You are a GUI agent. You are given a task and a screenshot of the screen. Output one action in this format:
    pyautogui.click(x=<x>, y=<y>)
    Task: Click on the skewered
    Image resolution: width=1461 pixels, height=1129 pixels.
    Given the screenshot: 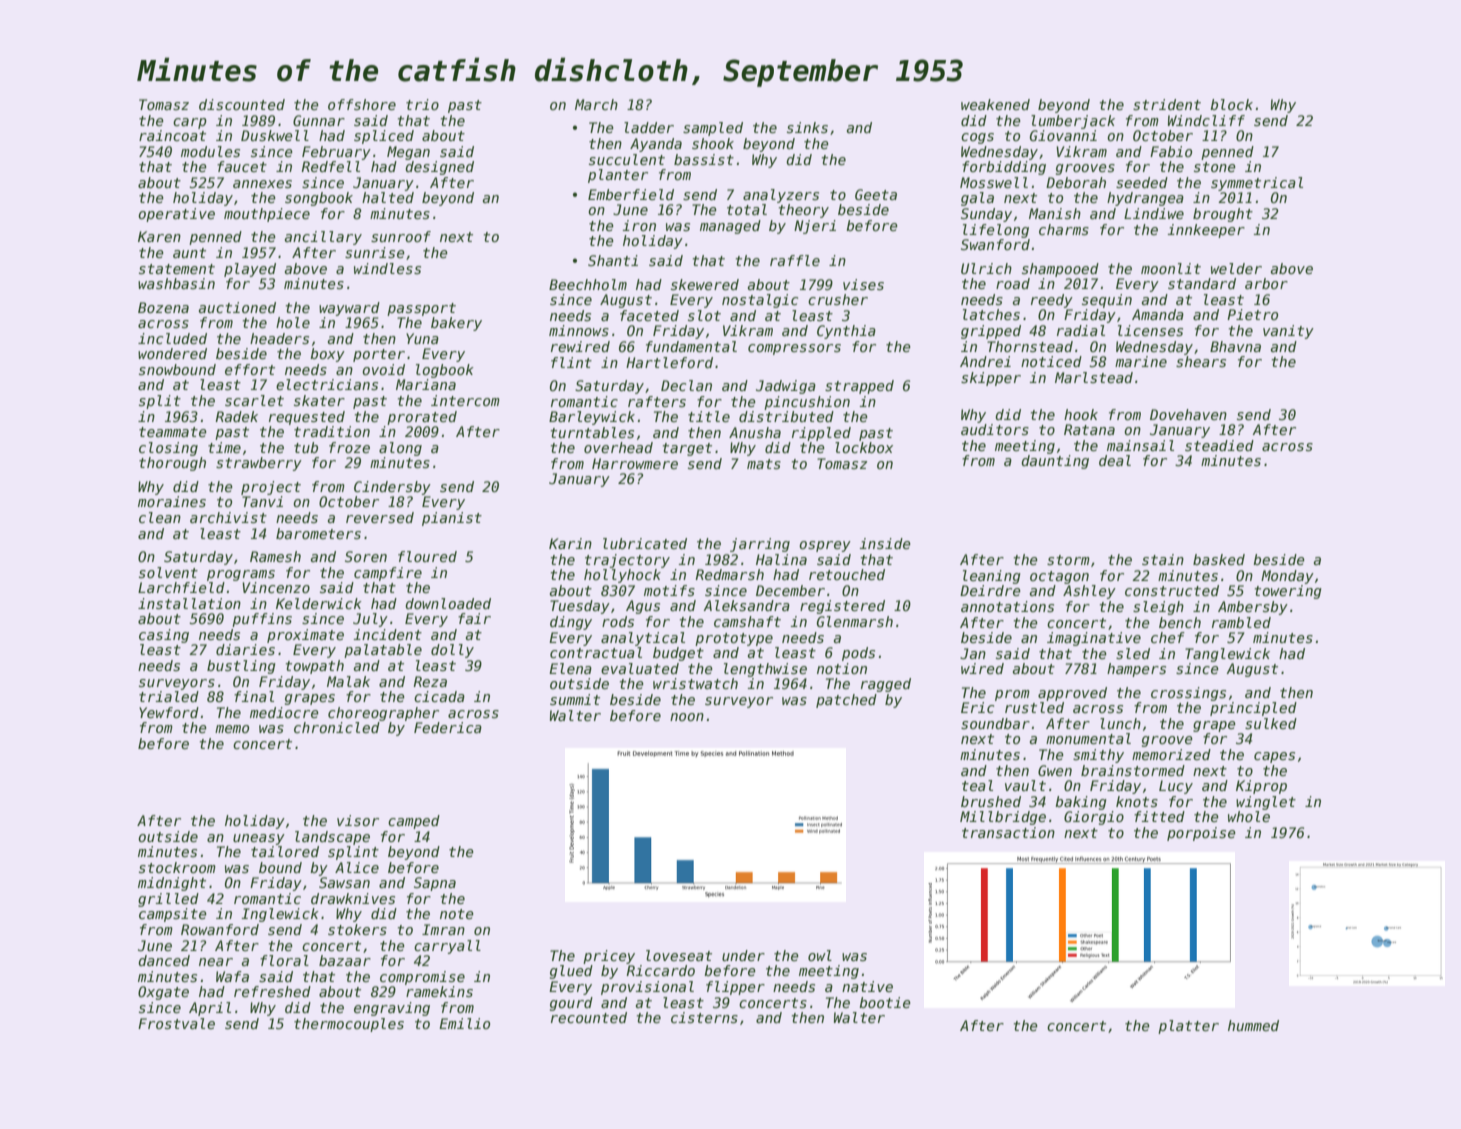 What is the action you would take?
    pyautogui.click(x=705, y=284)
